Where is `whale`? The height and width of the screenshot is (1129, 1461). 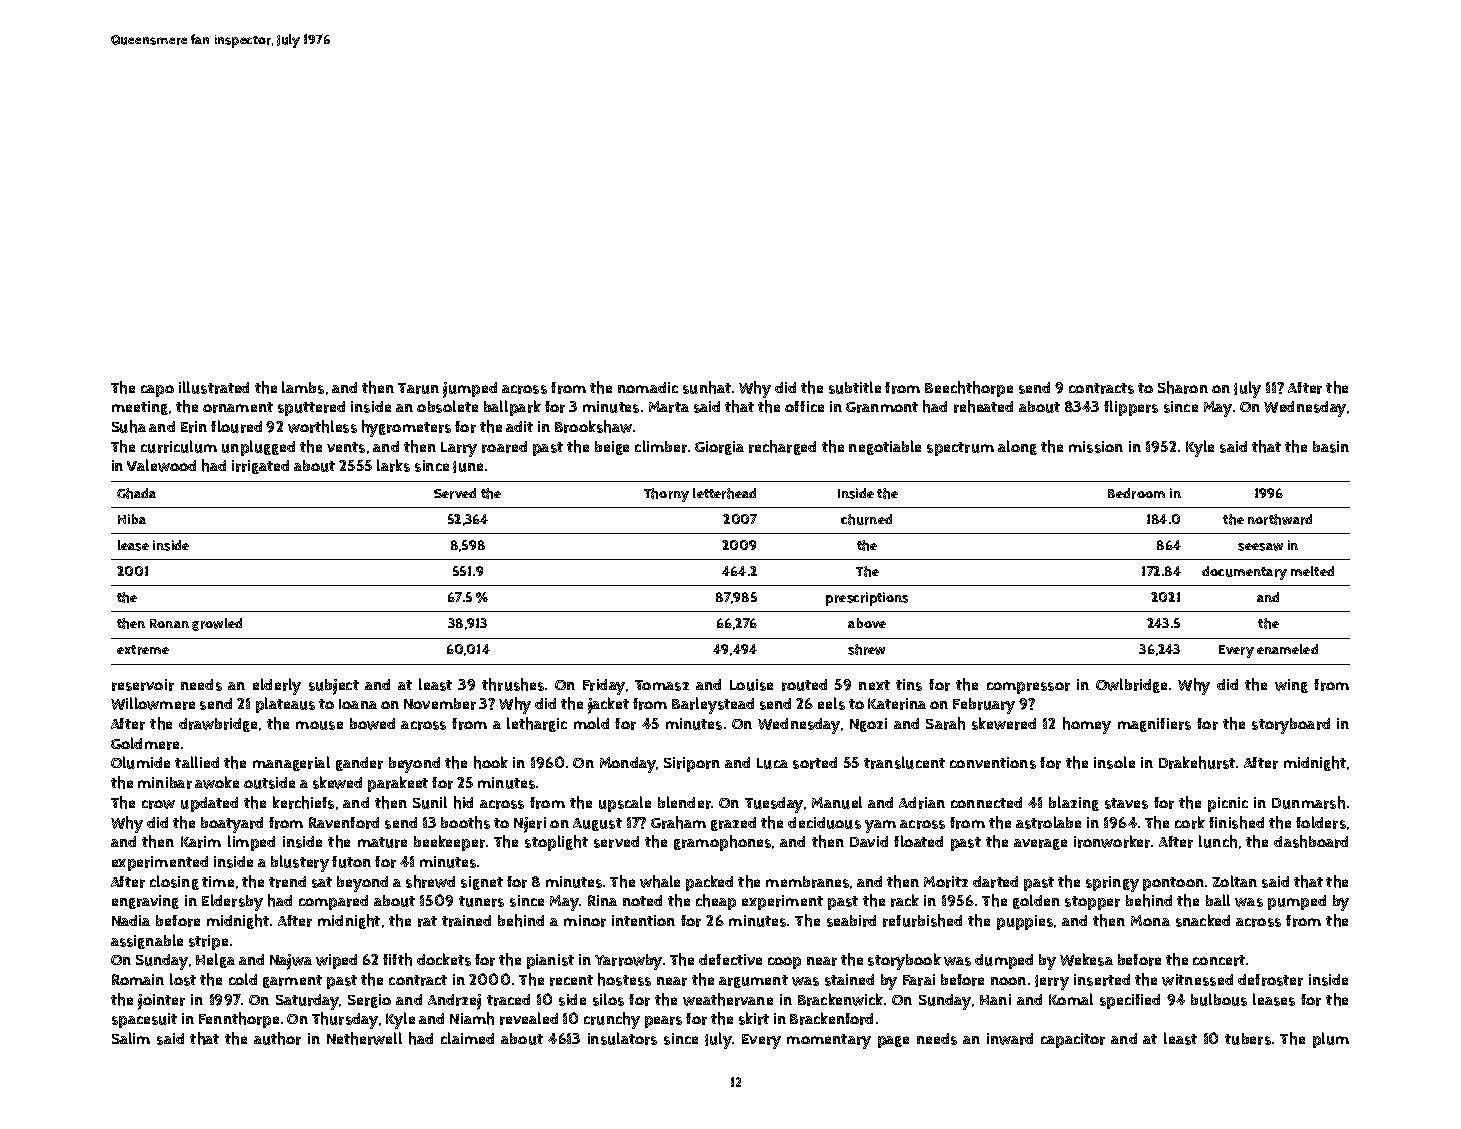 whale is located at coordinates (660, 881).
